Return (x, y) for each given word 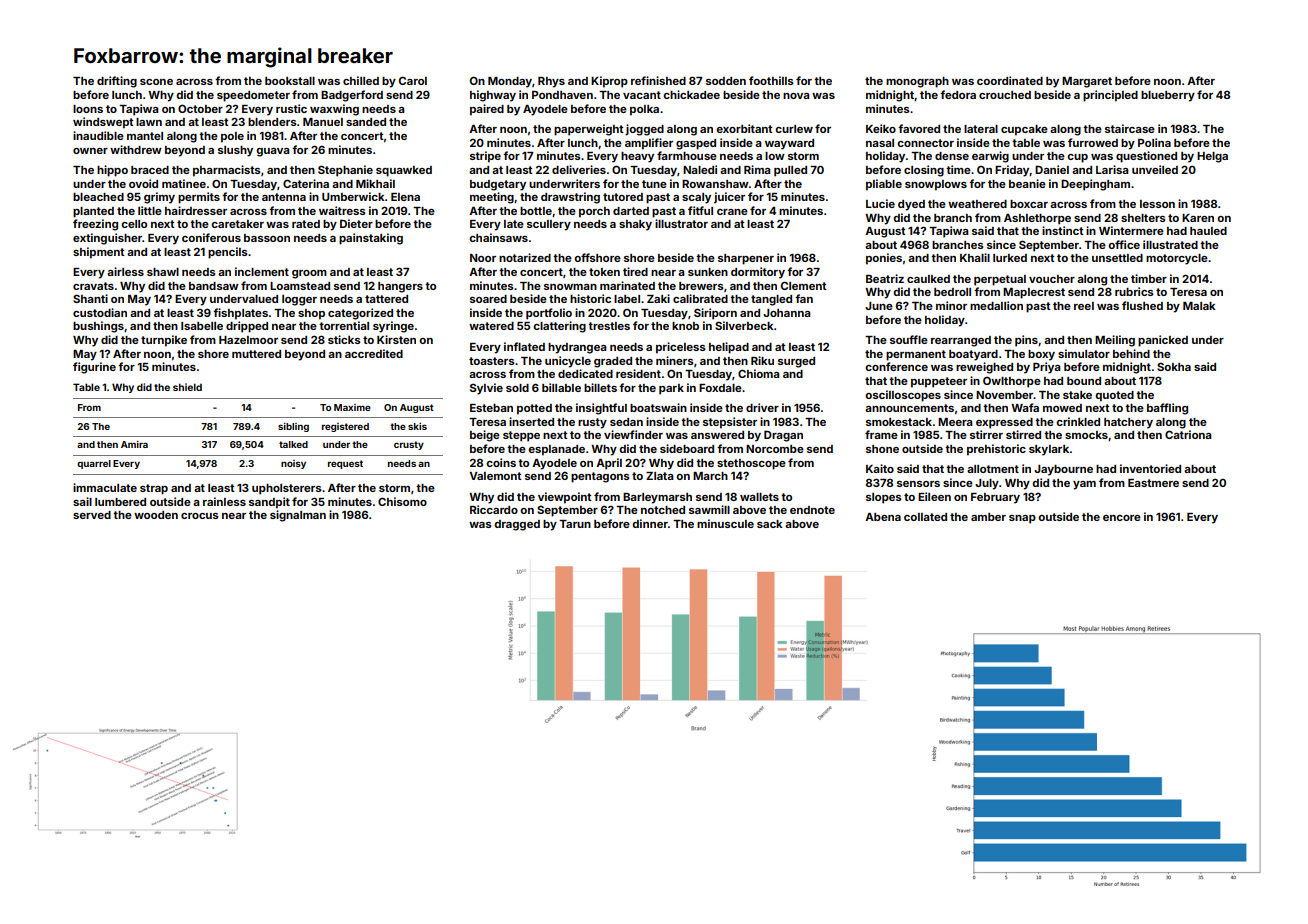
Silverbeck (744, 325)
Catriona (1188, 434)
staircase (1130, 128)
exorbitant (744, 128)
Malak (1199, 306)
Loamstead (300, 286)
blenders (272, 122)
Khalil (975, 257)
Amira (134, 444)
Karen (1198, 218)
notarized (525, 257)
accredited (374, 353)
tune (654, 184)
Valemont (496, 476)
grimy (159, 198)
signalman (298, 516)
